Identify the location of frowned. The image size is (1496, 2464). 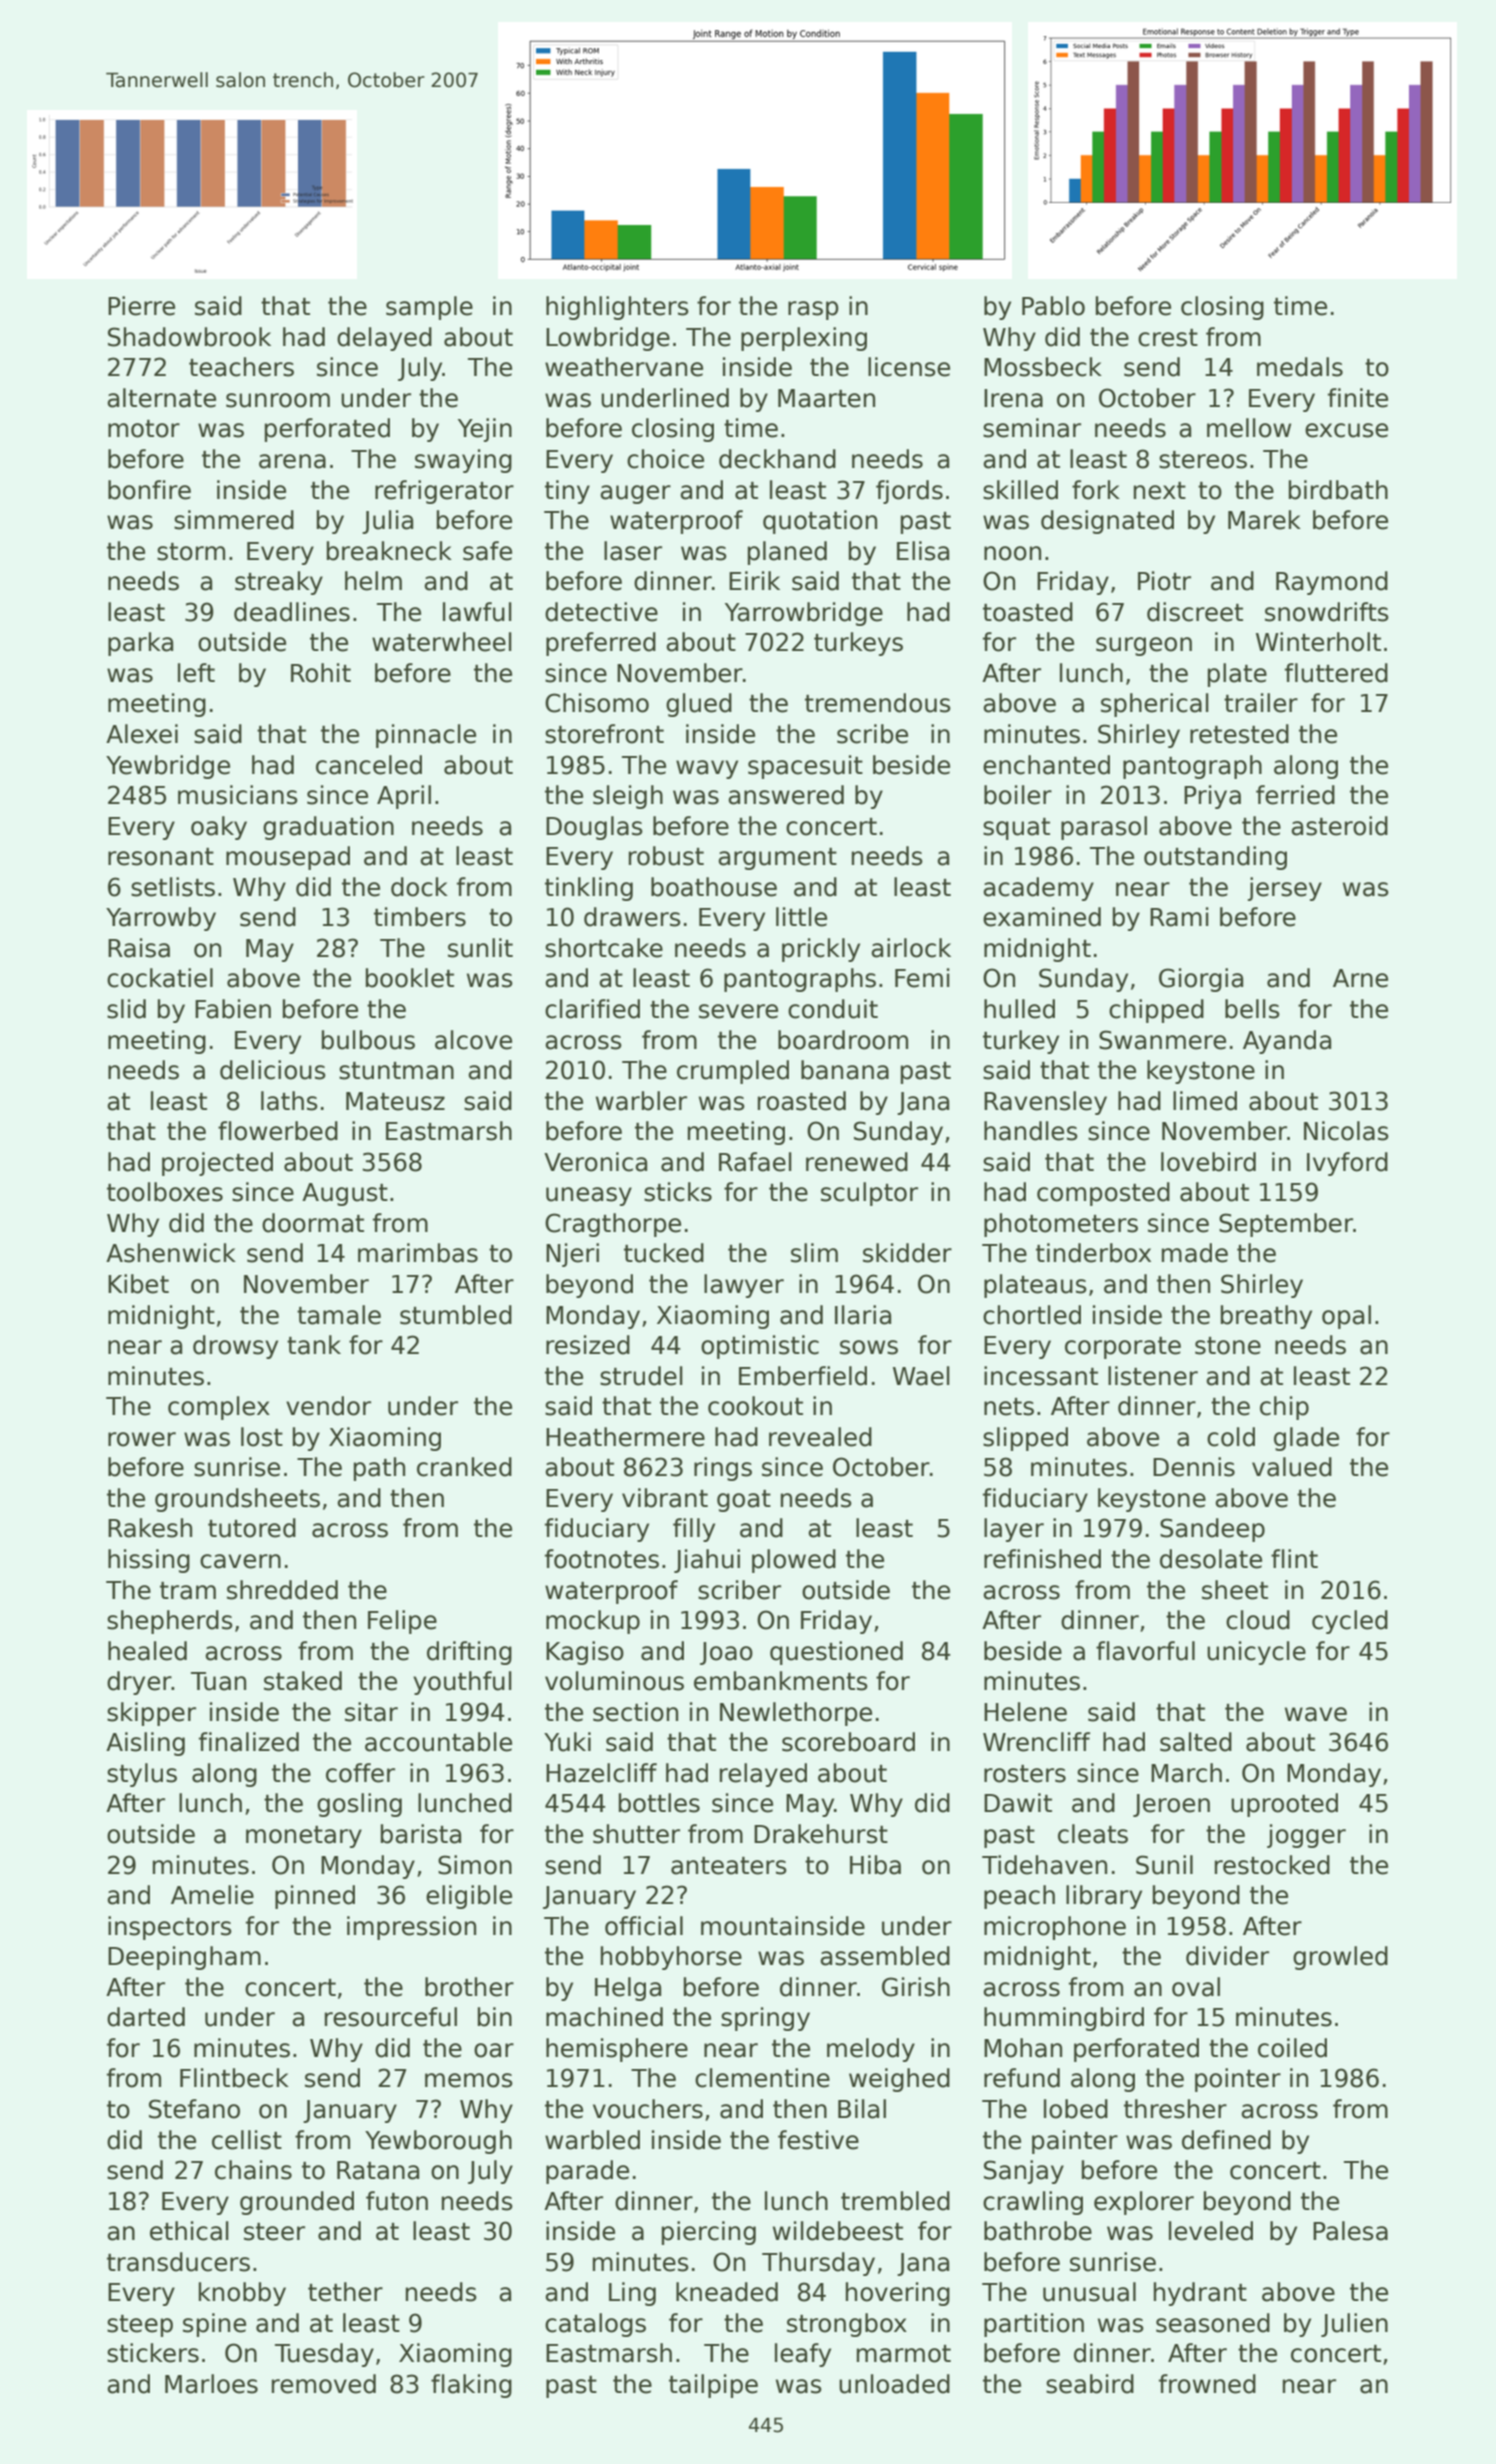
(1207, 2384).
